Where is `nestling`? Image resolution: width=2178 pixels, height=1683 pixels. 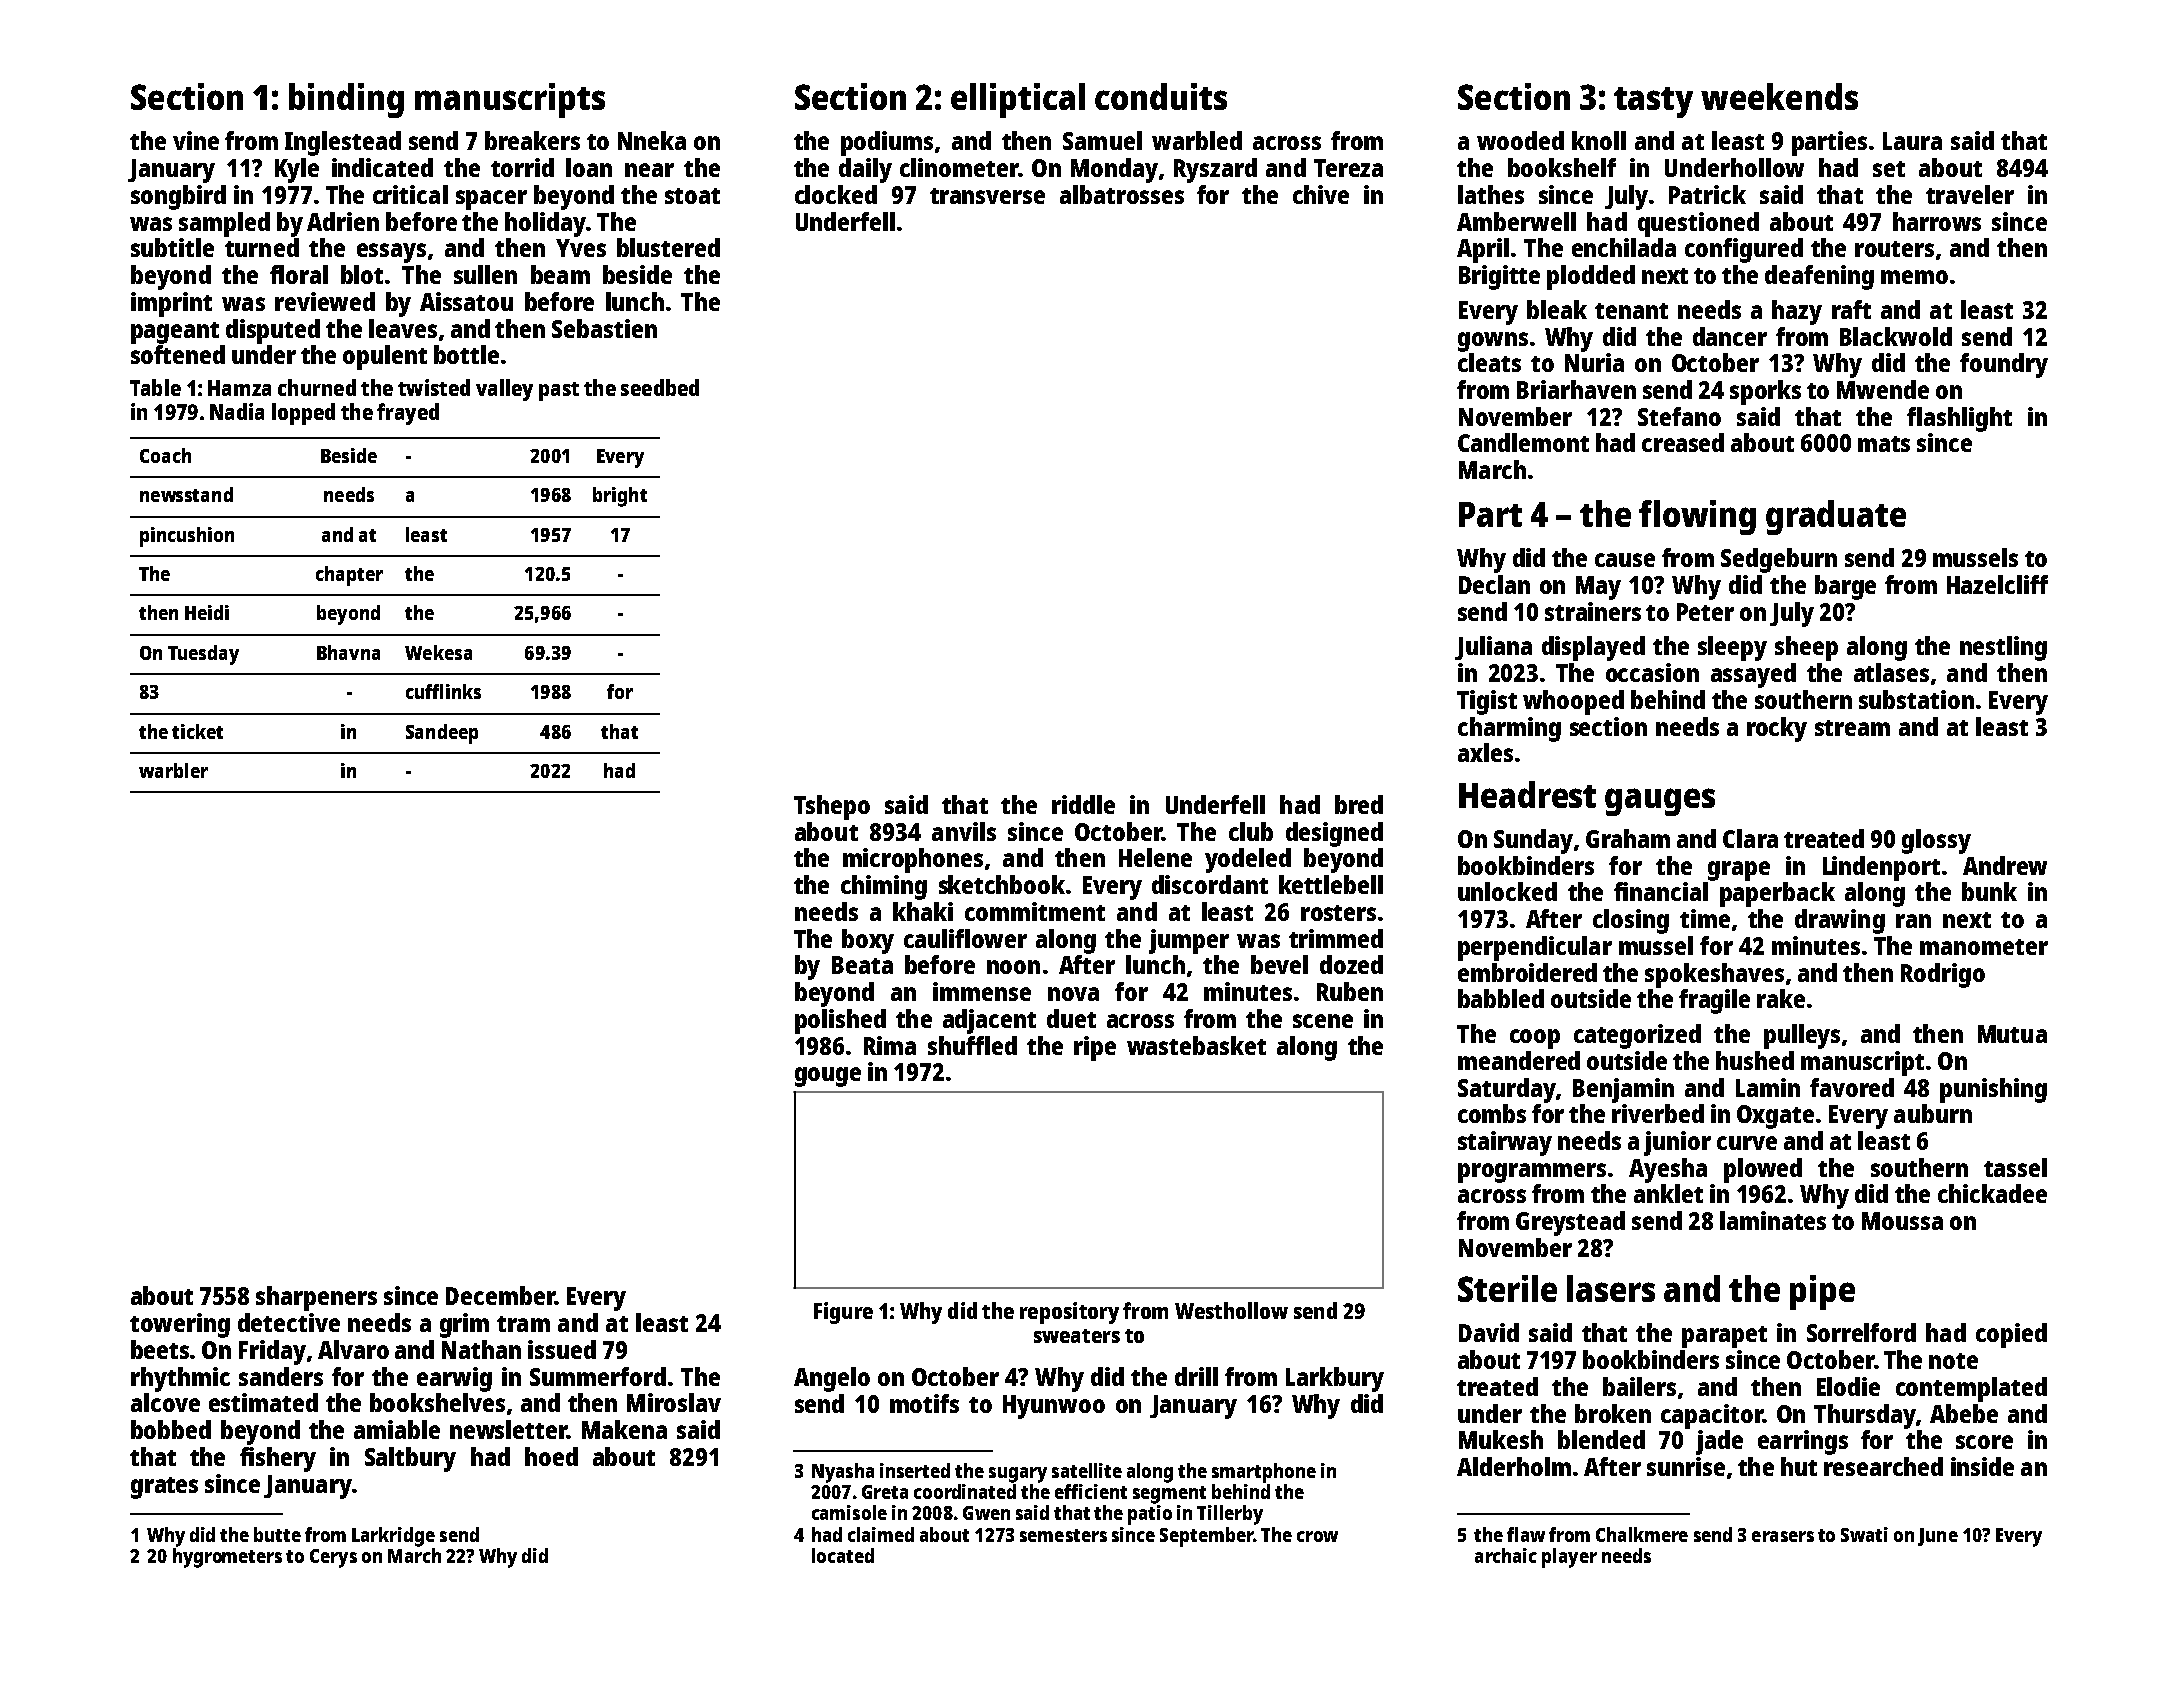
nestling is located at coordinates (2003, 648).
